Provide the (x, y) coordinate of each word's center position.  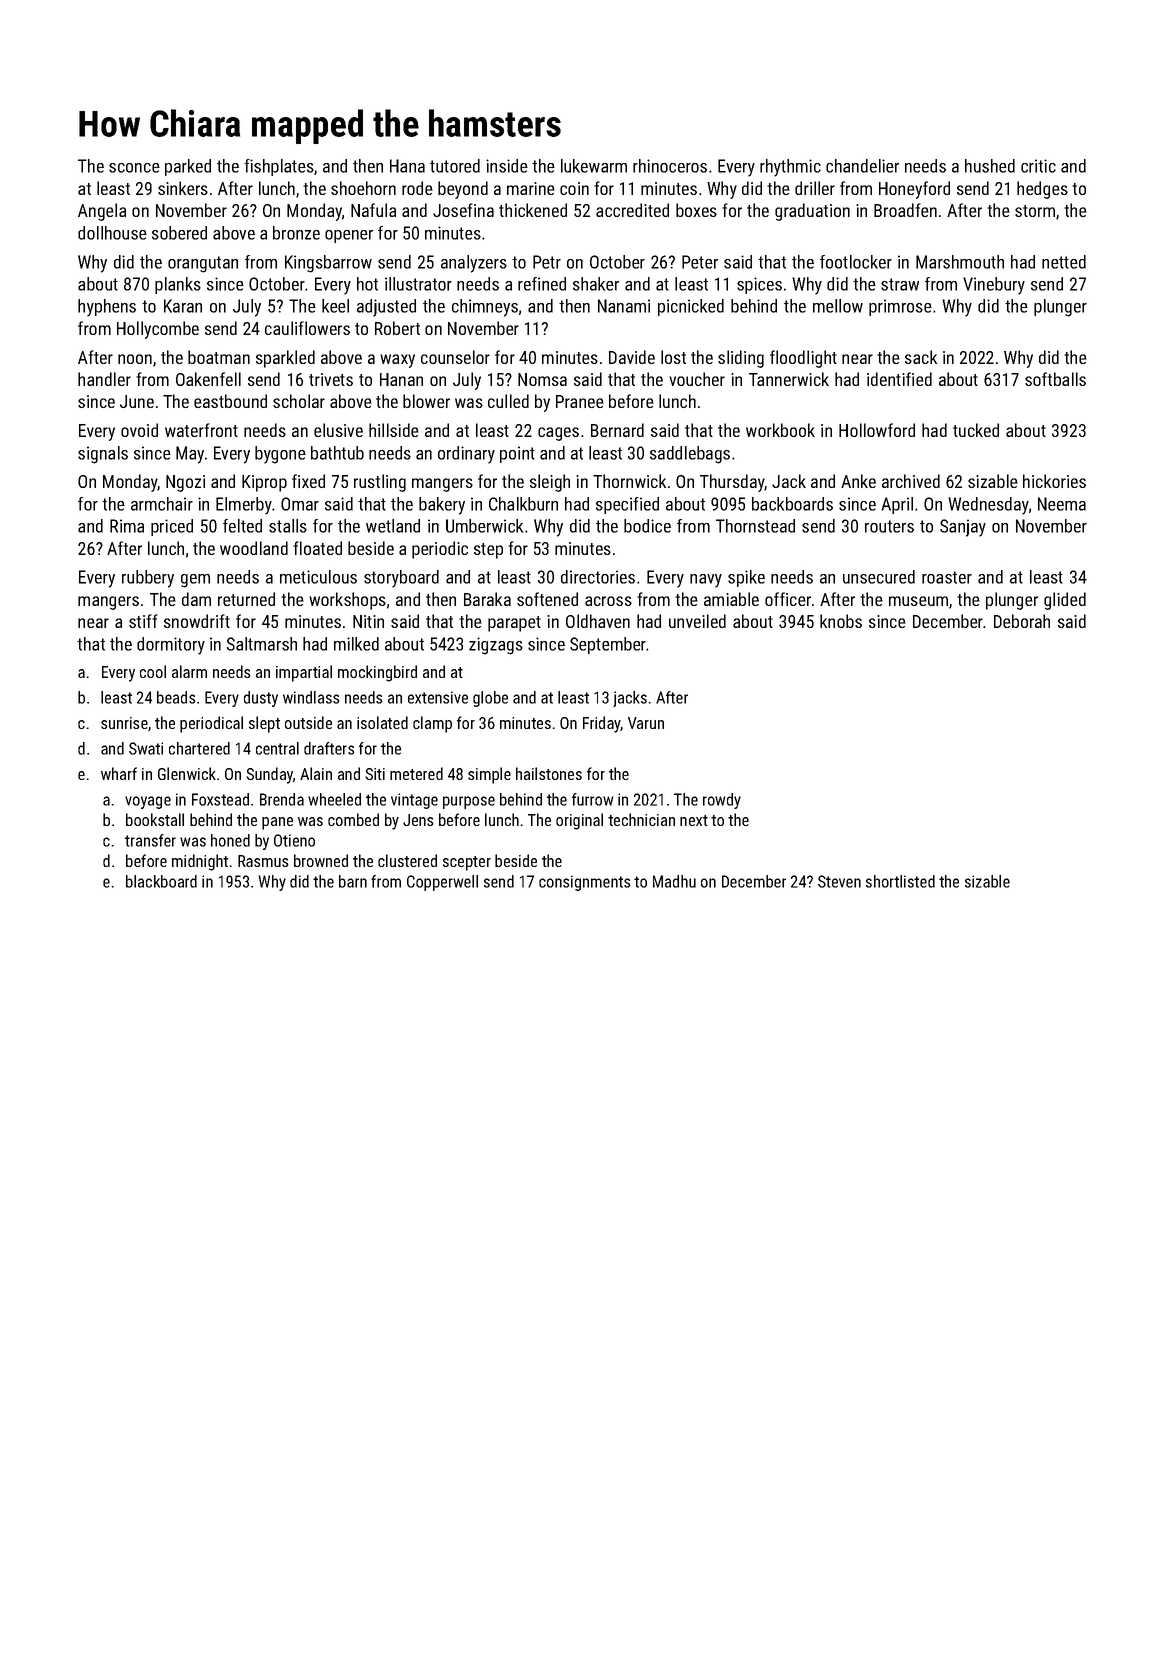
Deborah (1022, 621)
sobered (179, 233)
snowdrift (197, 621)
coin (574, 188)
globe (490, 699)
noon (135, 359)
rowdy (722, 801)
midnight (200, 862)
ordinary (466, 455)
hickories (1054, 481)
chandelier (862, 166)
